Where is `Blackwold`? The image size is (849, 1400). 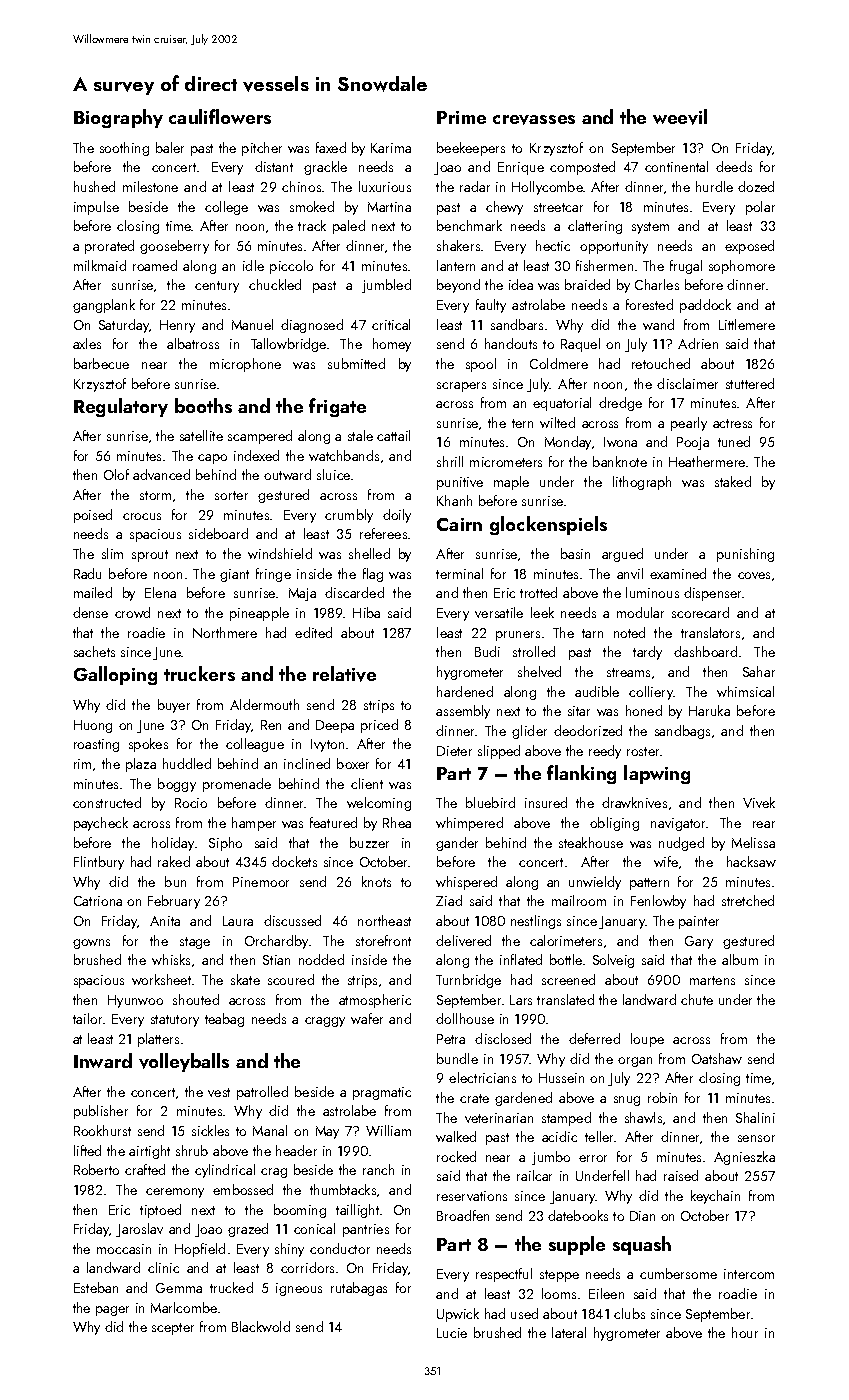 Blackwold is located at coordinates (261, 1326).
